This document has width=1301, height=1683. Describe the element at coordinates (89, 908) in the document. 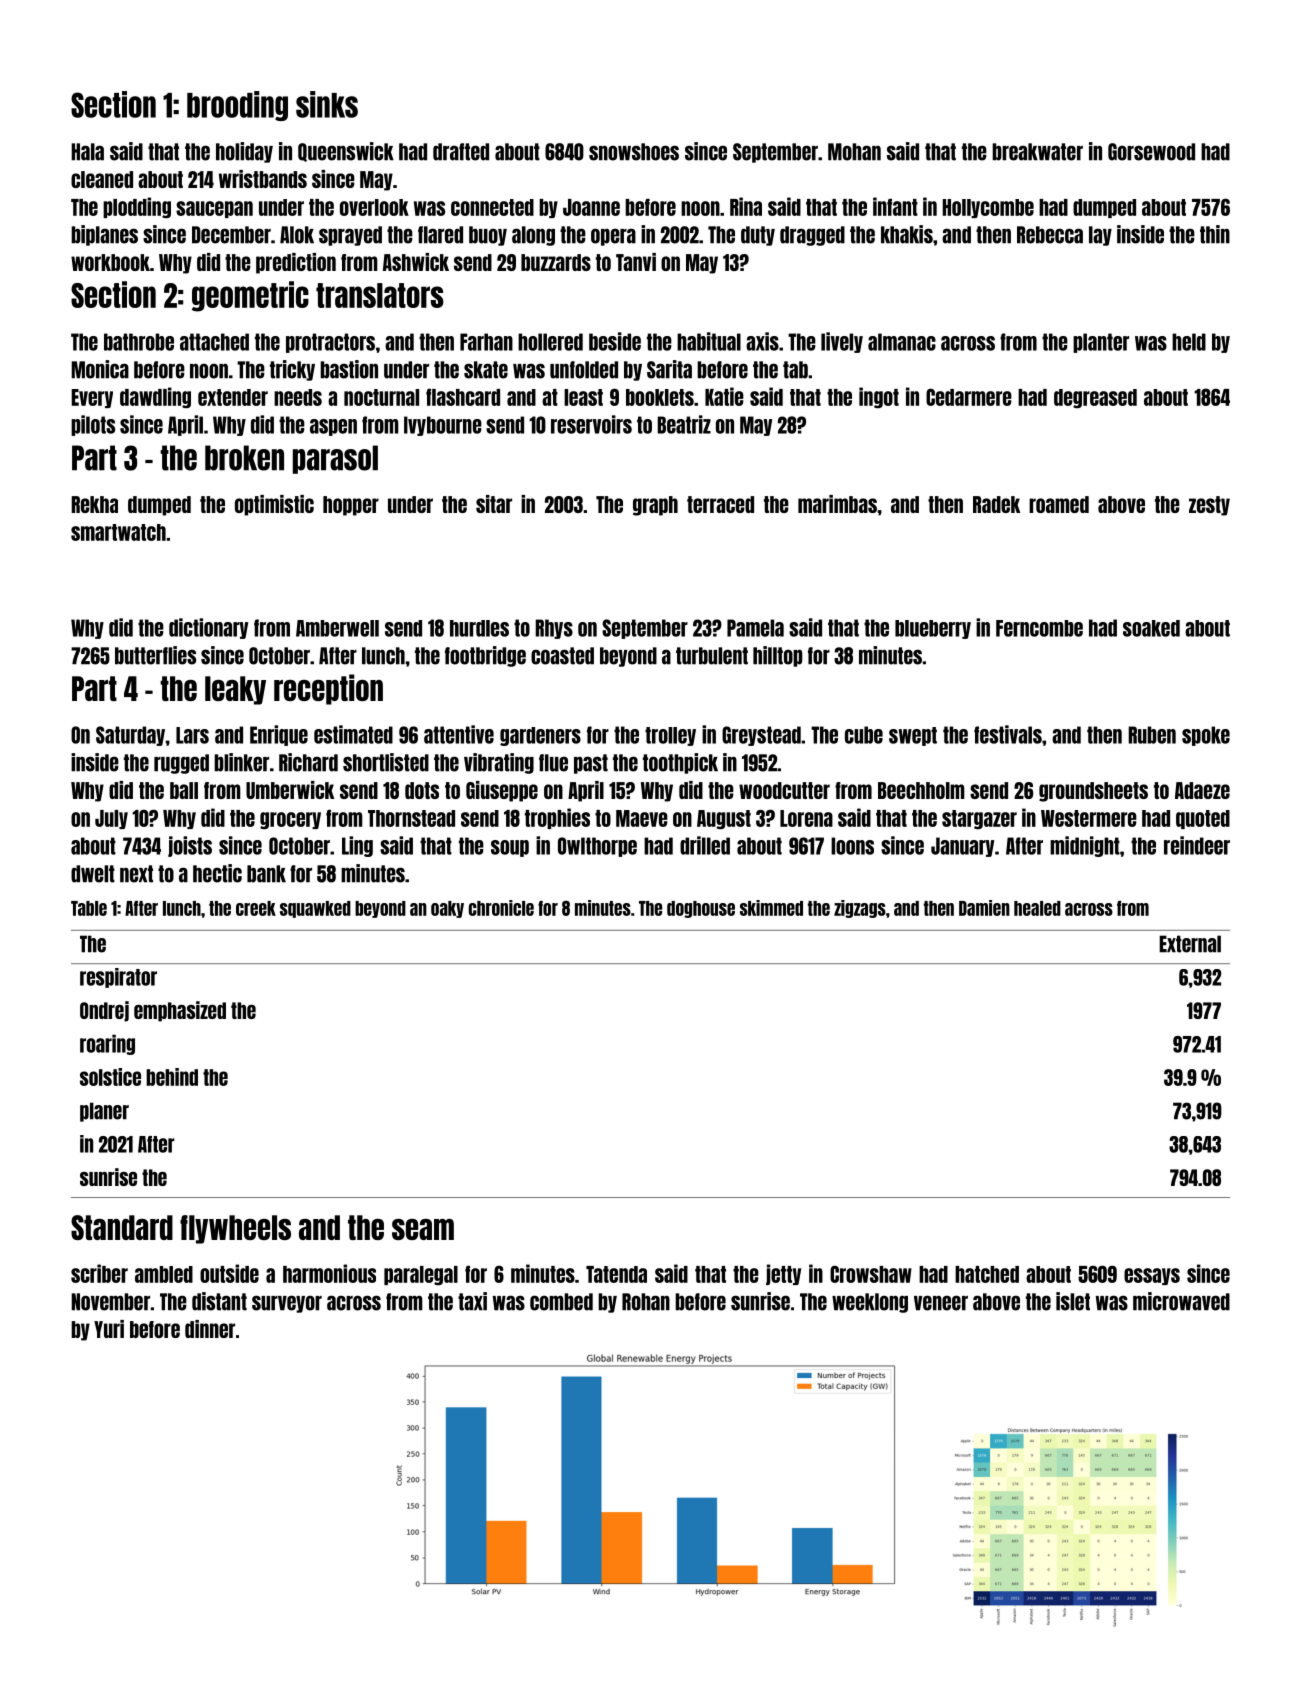

I see `Table` at that location.
